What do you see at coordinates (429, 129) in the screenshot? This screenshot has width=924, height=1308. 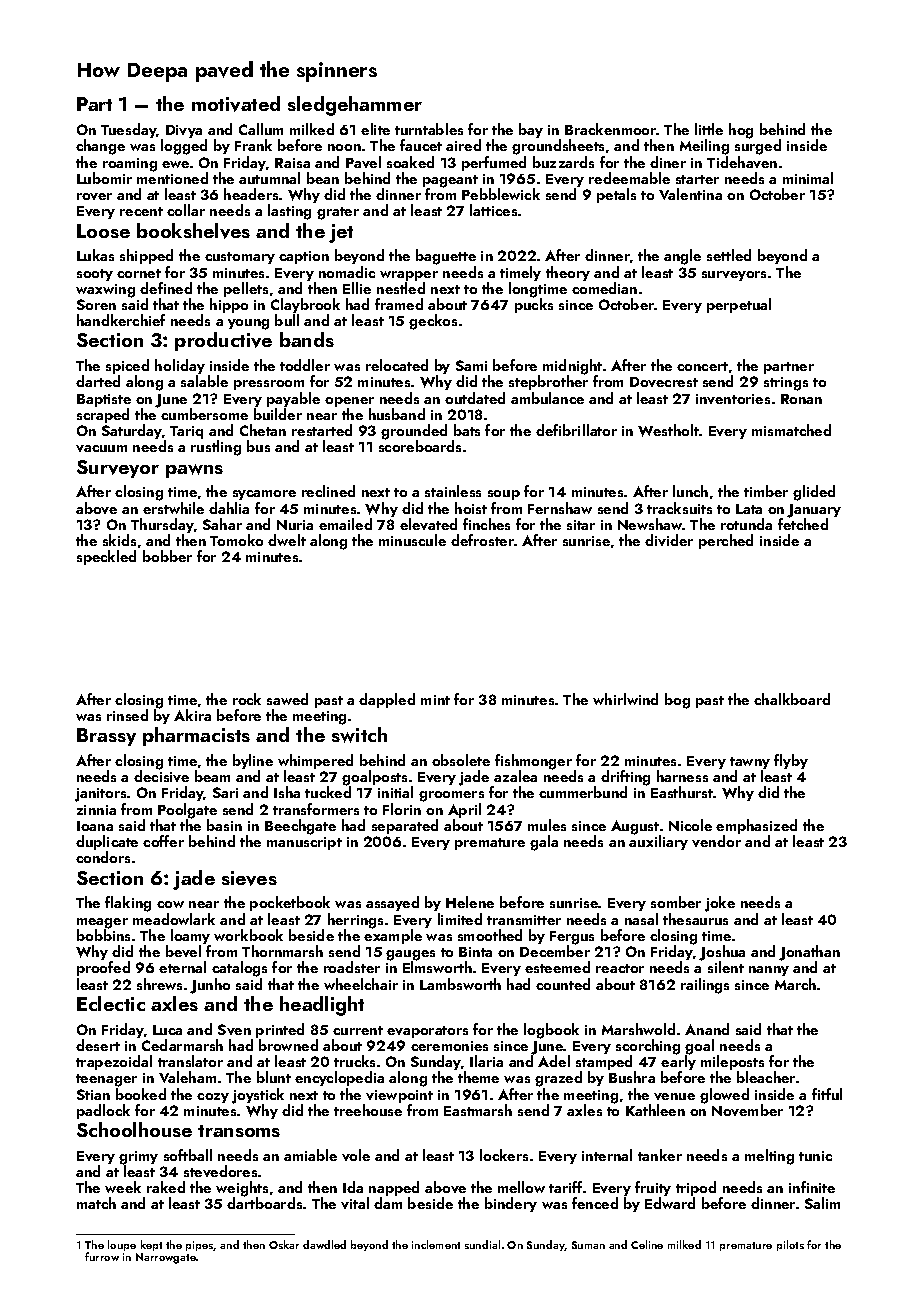 I see `turntables` at bounding box center [429, 129].
